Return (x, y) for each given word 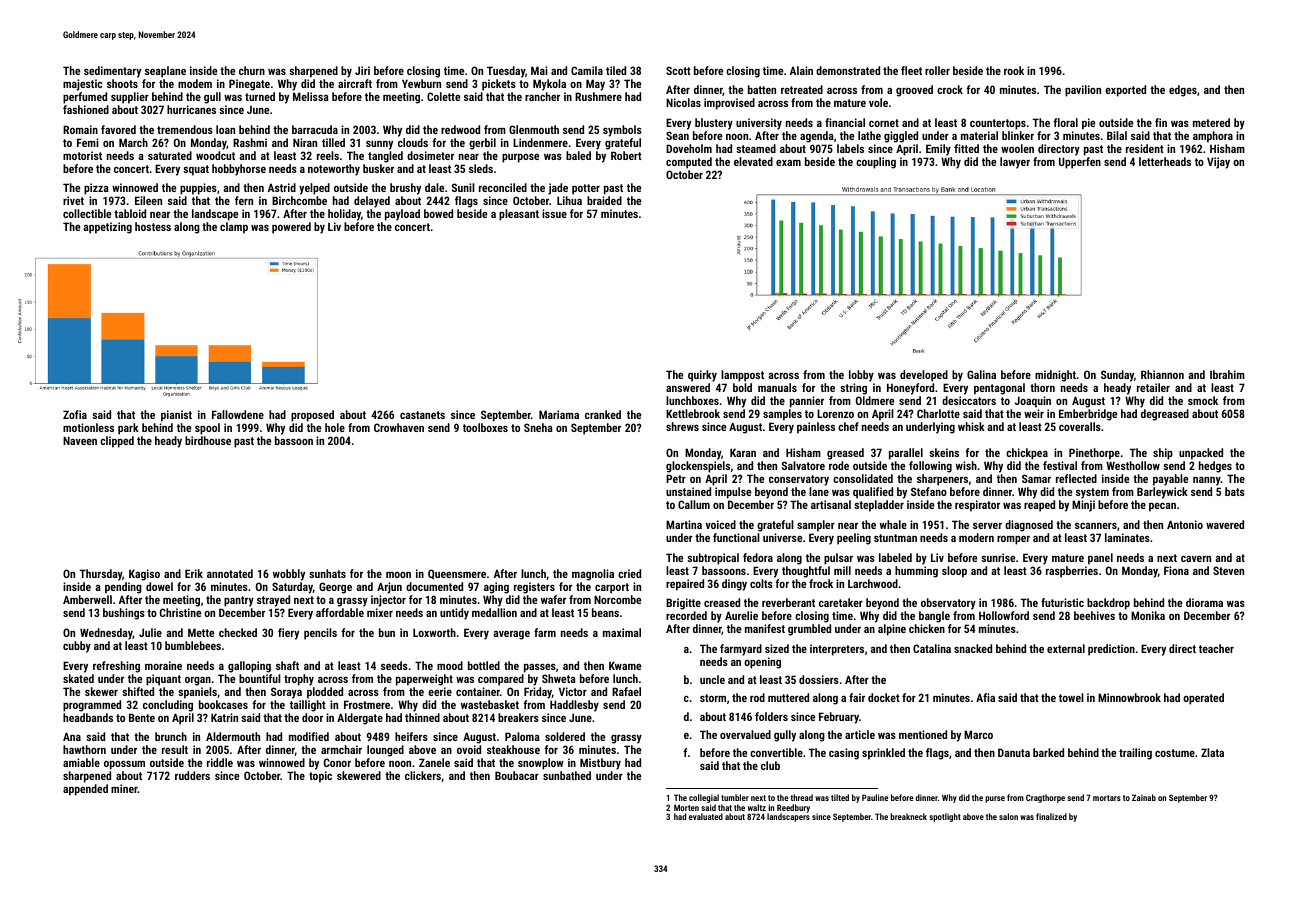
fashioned (86, 109)
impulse (733, 494)
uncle (712, 679)
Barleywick (1162, 493)
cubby (77, 647)
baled (578, 155)
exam (788, 163)
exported (1125, 91)
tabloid (130, 213)
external (1066, 648)
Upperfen (1080, 163)
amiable (81, 762)
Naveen (80, 440)
